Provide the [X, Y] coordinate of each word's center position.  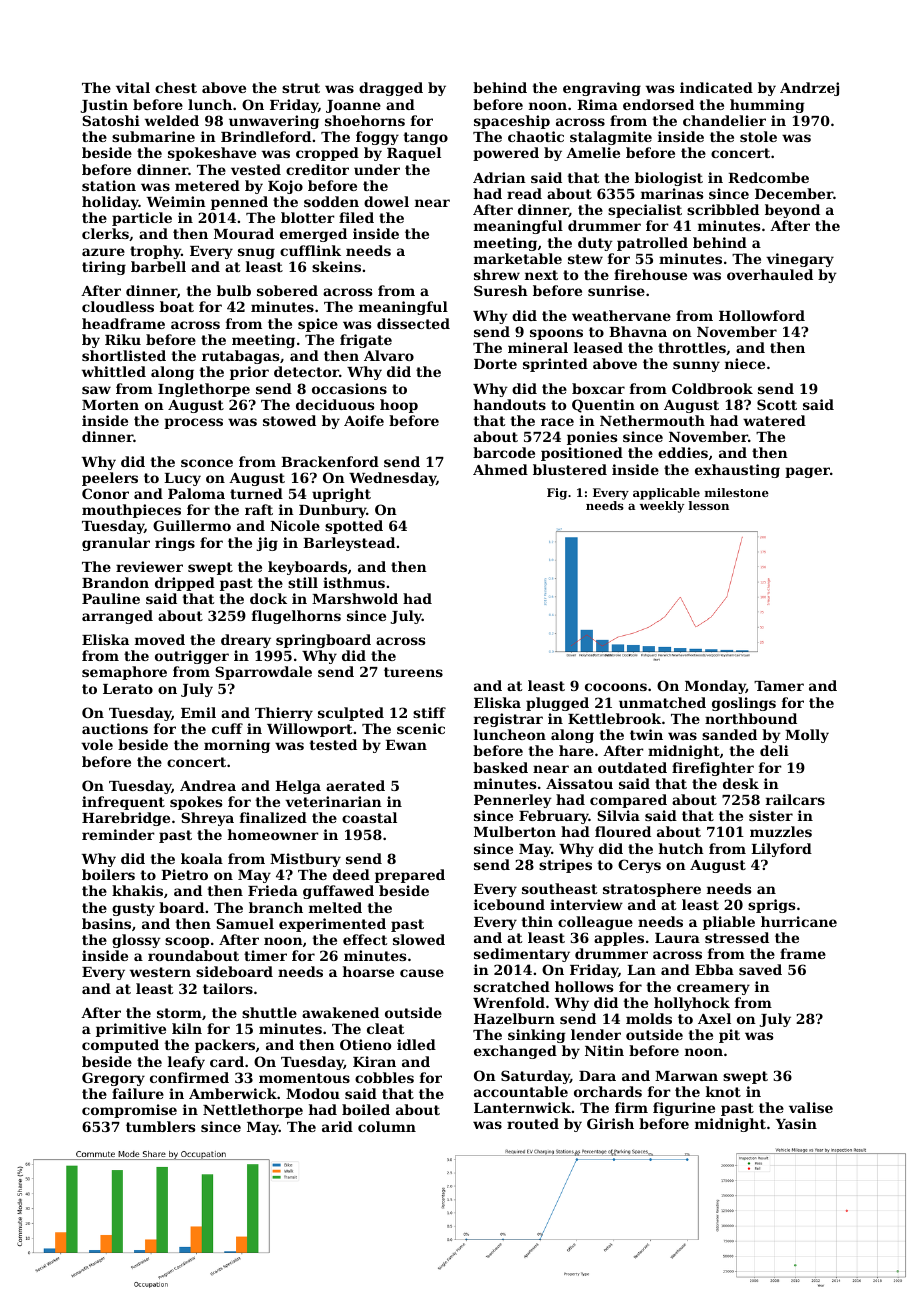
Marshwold [355, 598]
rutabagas [240, 357]
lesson [709, 505]
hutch [681, 848]
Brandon [115, 582]
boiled [366, 1109]
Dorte [495, 364]
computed [120, 1046]
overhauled [770, 274]
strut [301, 88]
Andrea [208, 785]
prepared [410, 876]
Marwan [686, 1076]
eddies [683, 452]
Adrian [499, 177]
